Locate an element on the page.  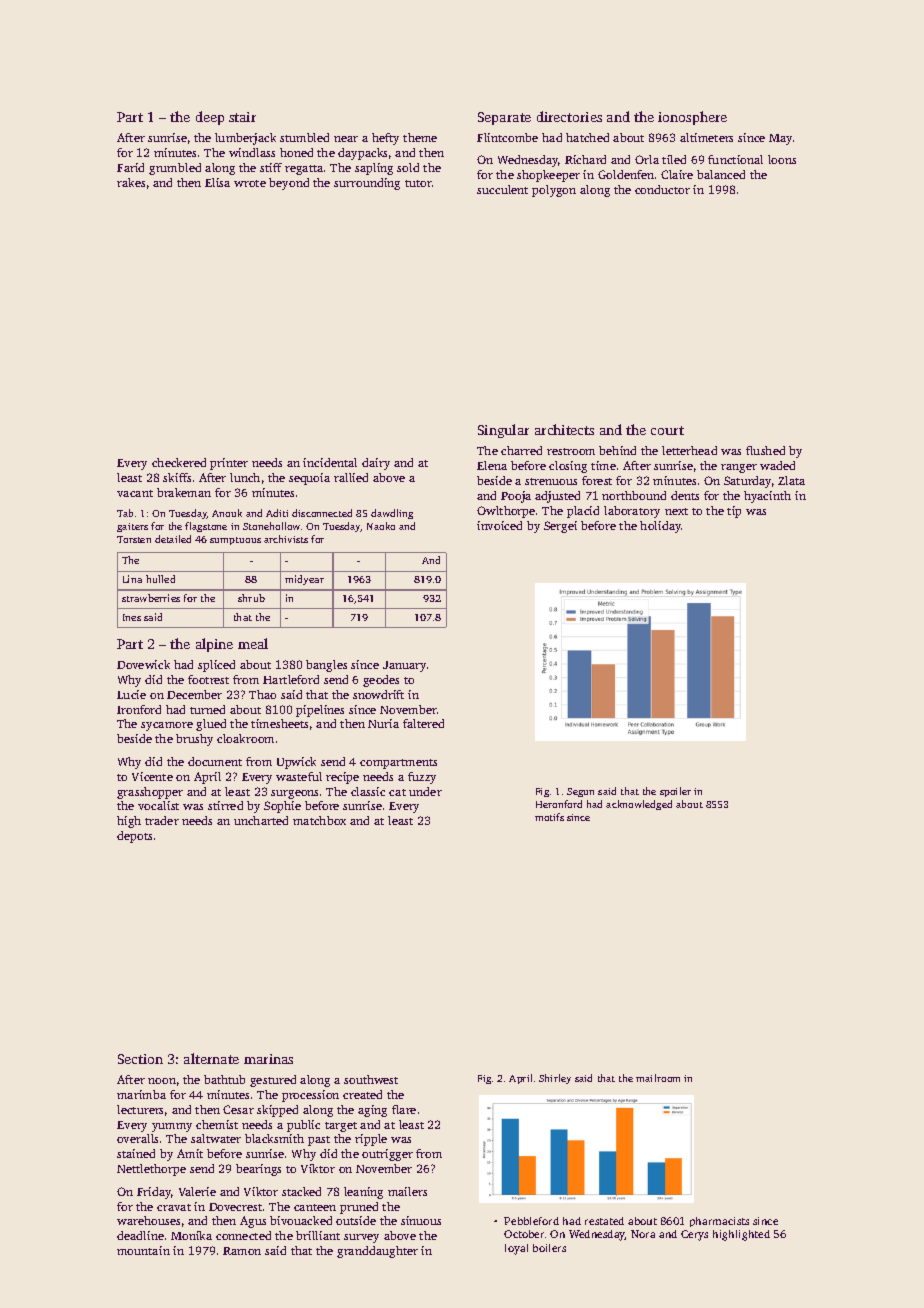
theme is located at coordinates (420, 137).
